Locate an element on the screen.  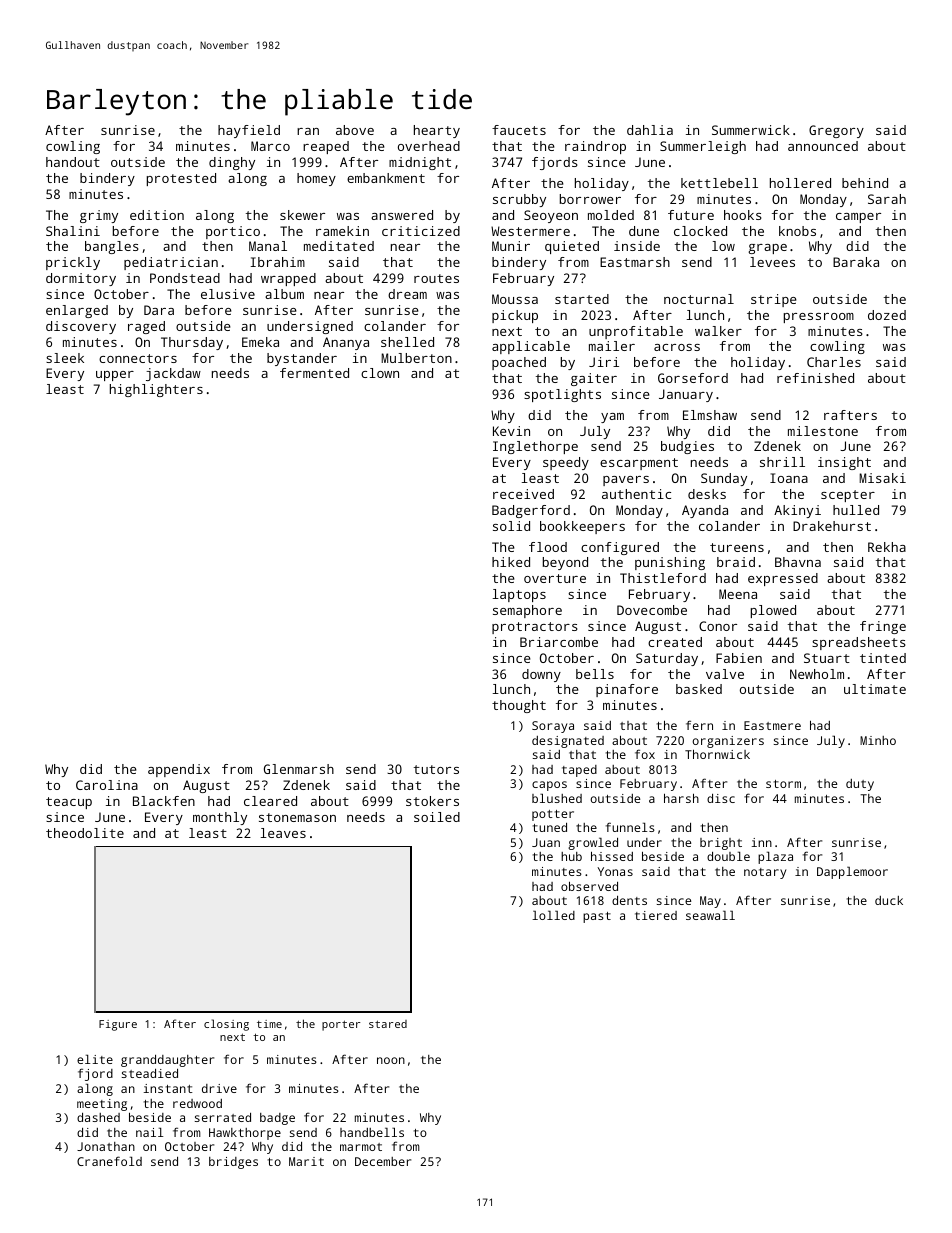
enlarged is located at coordinates (77, 311).
